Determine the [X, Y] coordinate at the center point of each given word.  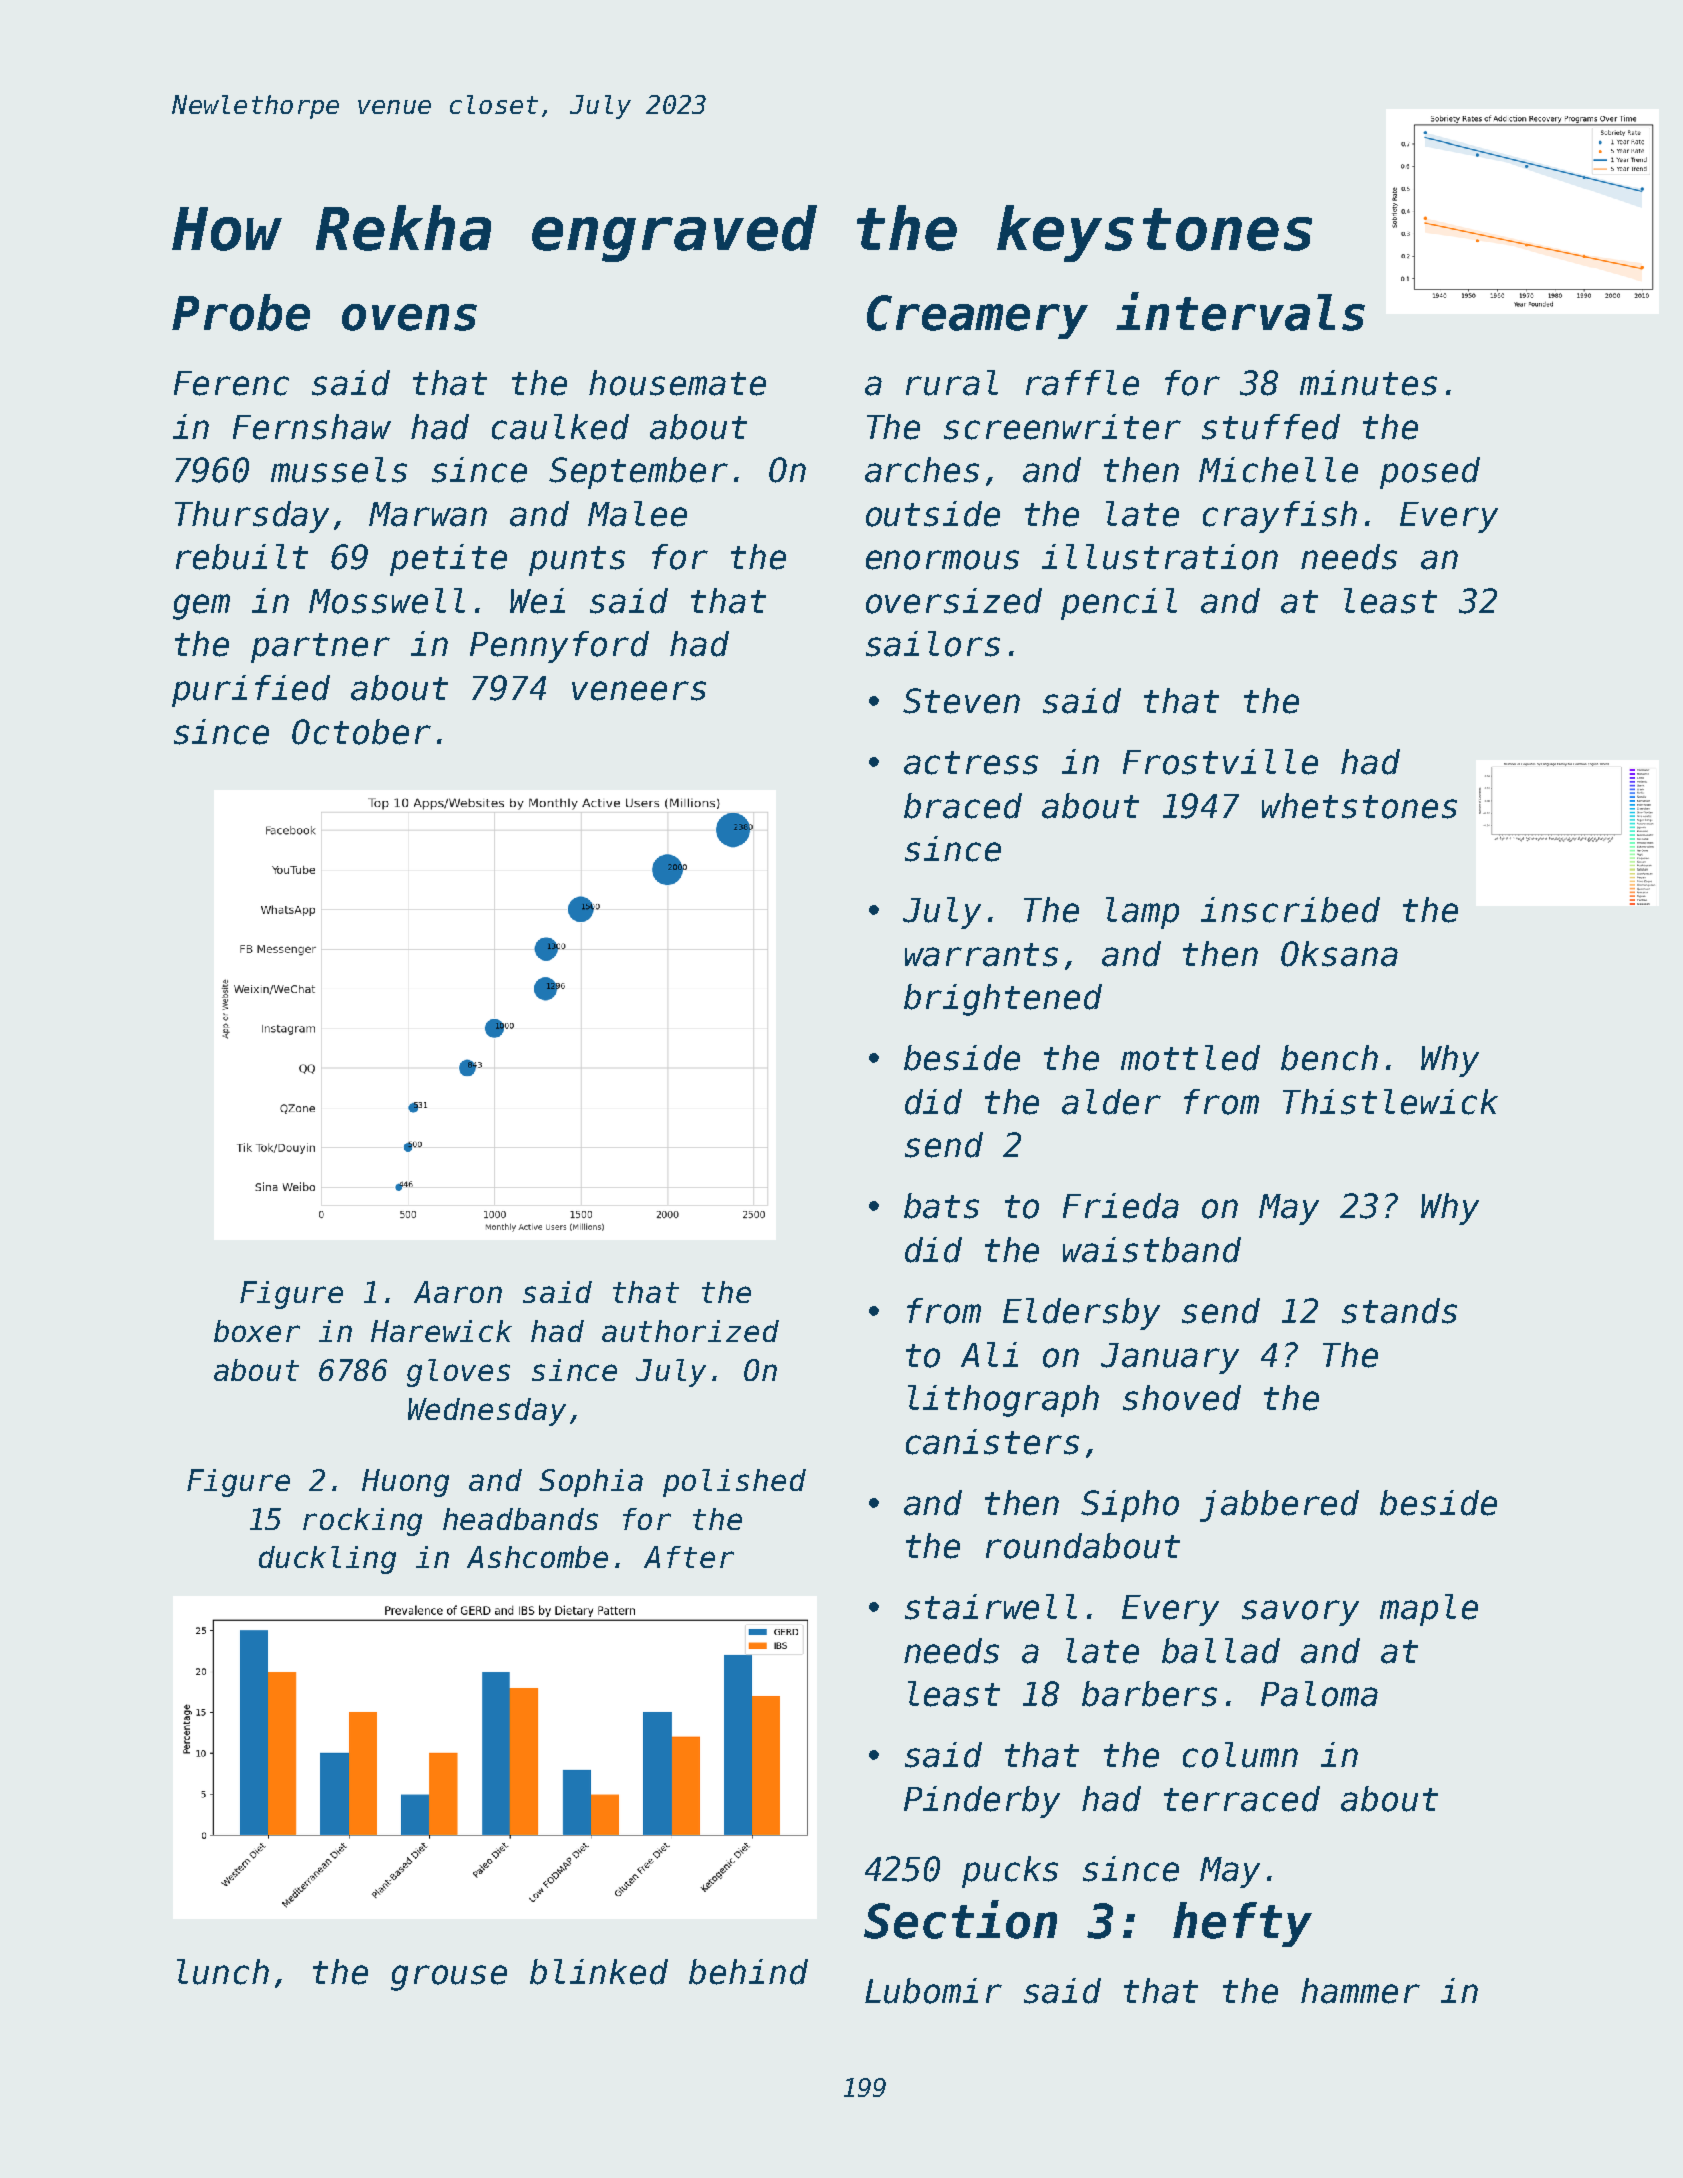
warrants [981, 955]
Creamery [977, 317]
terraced [1242, 1799]
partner [320, 648]
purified [251, 691]
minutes [1368, 383]
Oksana [1339, 954]
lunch [223, 1972]
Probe [241, 312]
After [689, 1557]
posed [1430, 473]
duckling [327, 1560]
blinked [599, 1972]
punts [577, 561]
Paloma [1319, 1694]
